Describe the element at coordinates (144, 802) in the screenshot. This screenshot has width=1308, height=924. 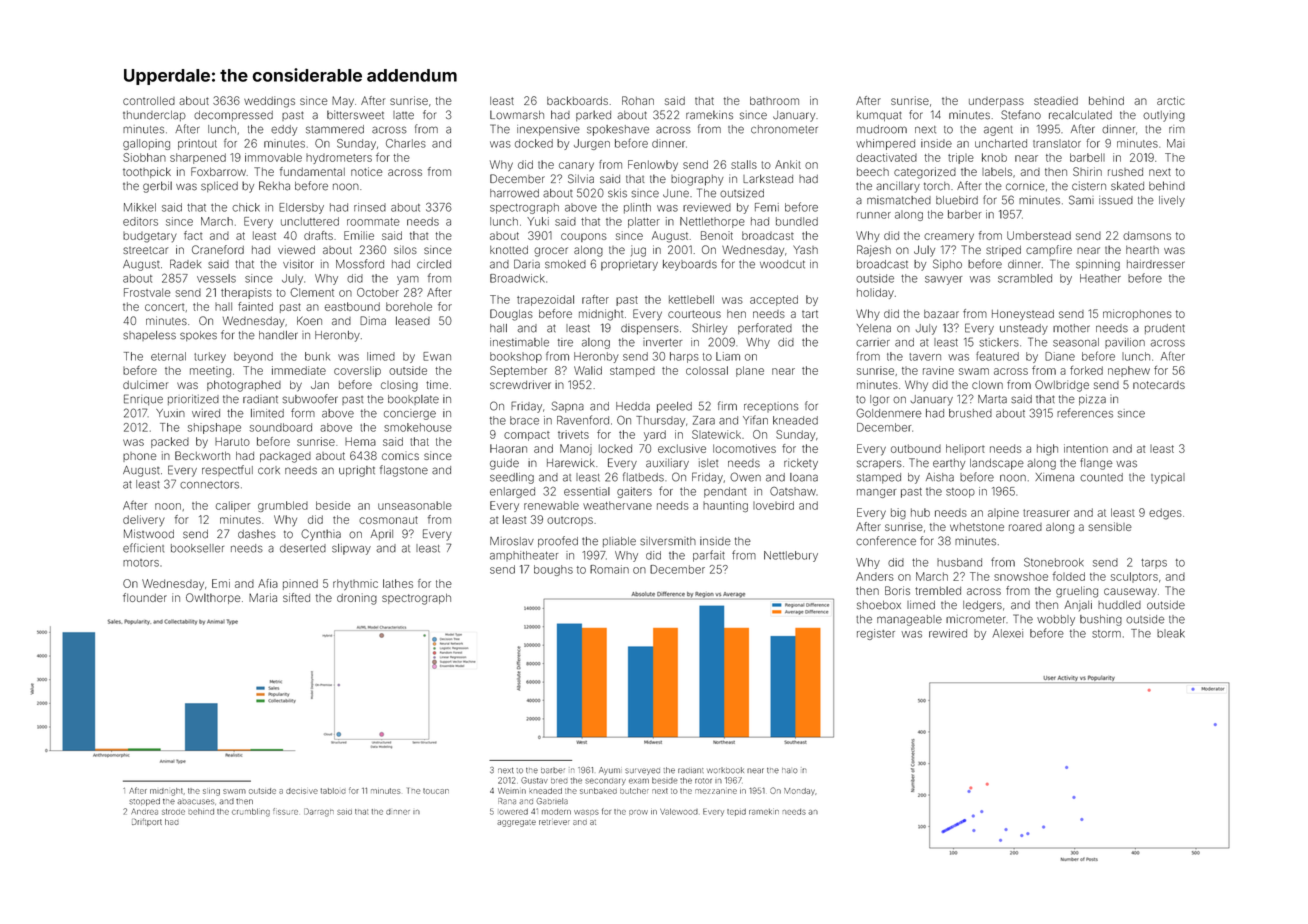
I see `stopped` at that location.
